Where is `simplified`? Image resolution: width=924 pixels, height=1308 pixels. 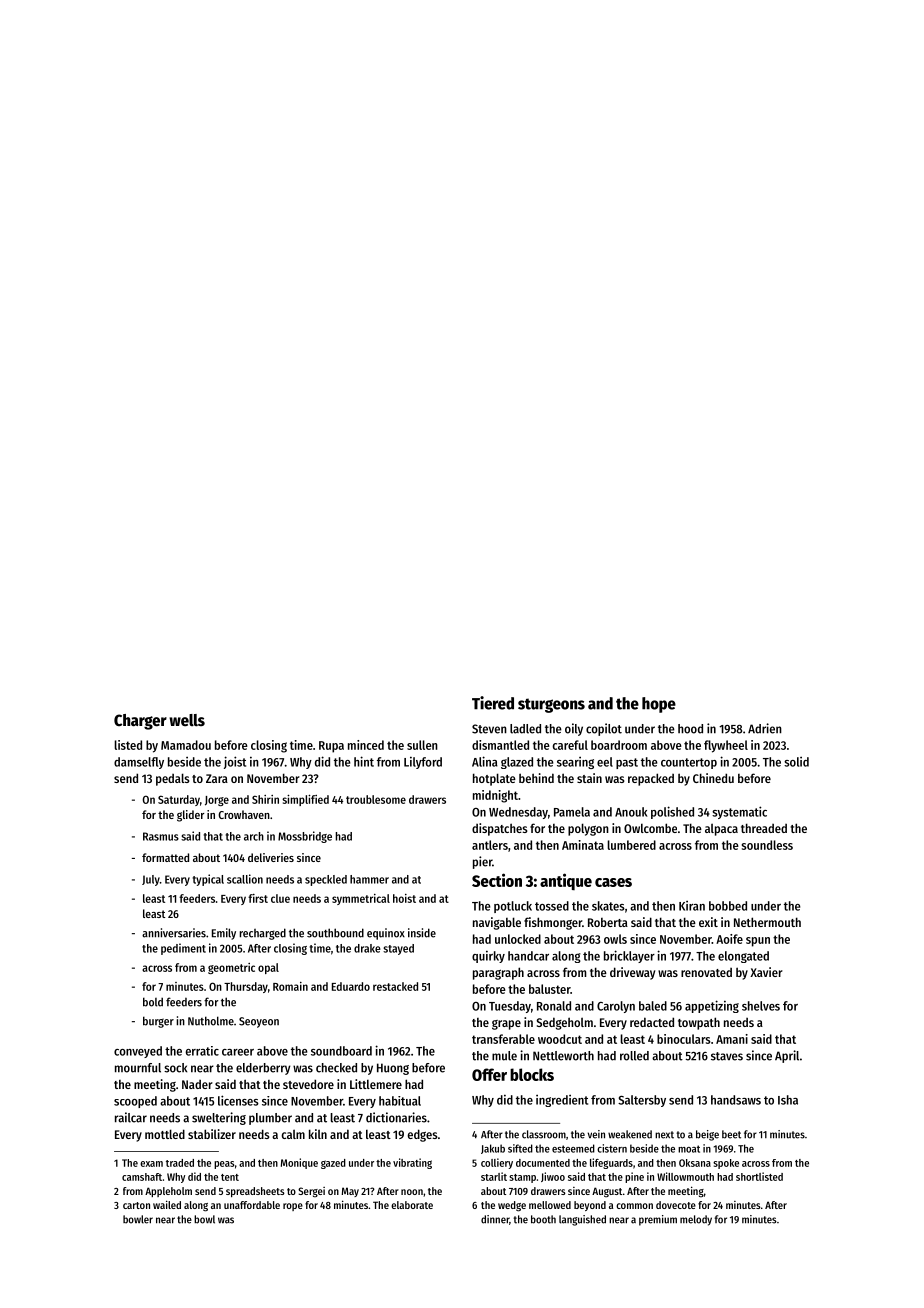 simplified is located at coordinates (305, 800).
